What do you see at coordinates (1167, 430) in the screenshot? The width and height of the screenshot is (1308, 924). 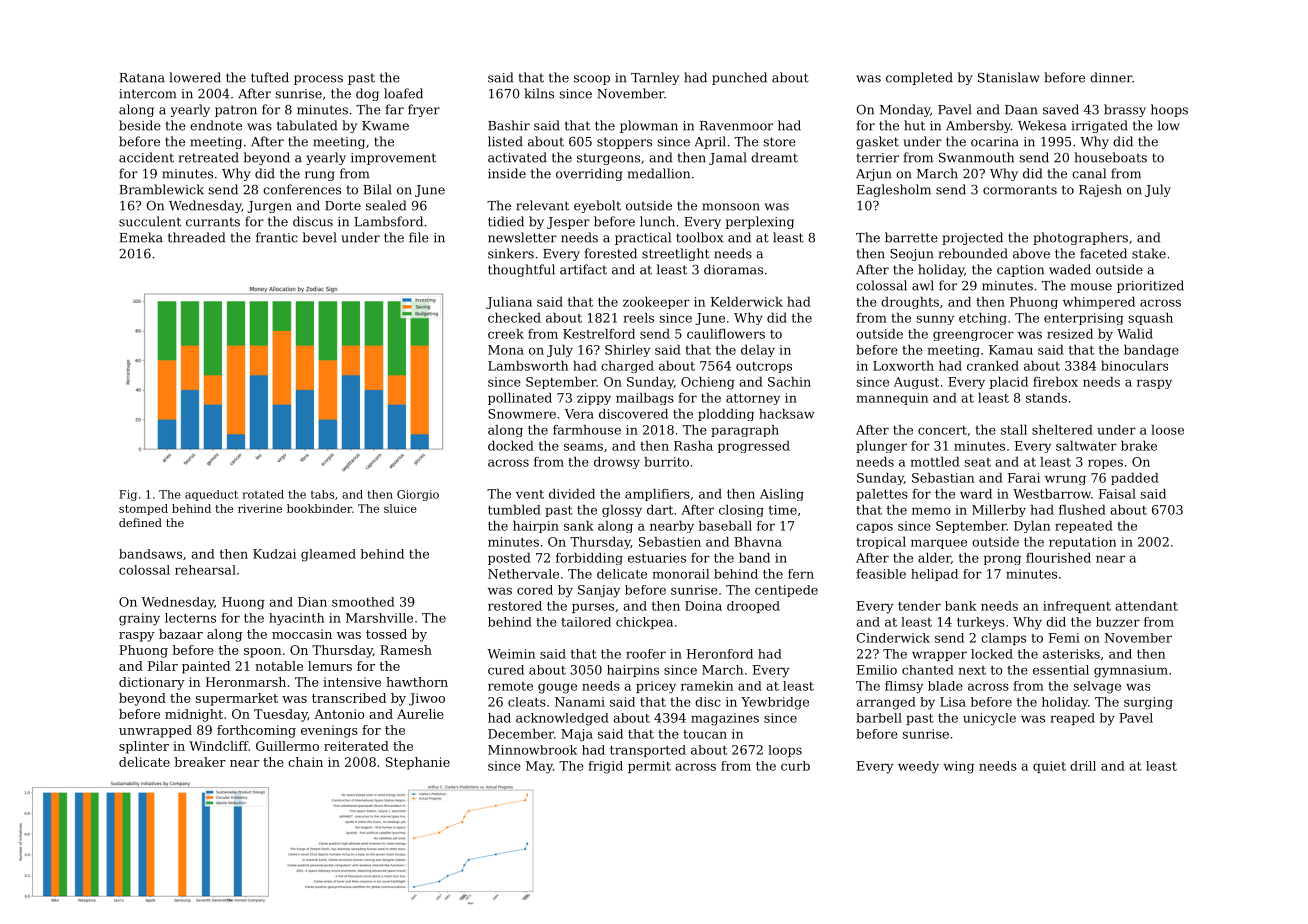 I see `loose` at bounding box center [1167, 430].
